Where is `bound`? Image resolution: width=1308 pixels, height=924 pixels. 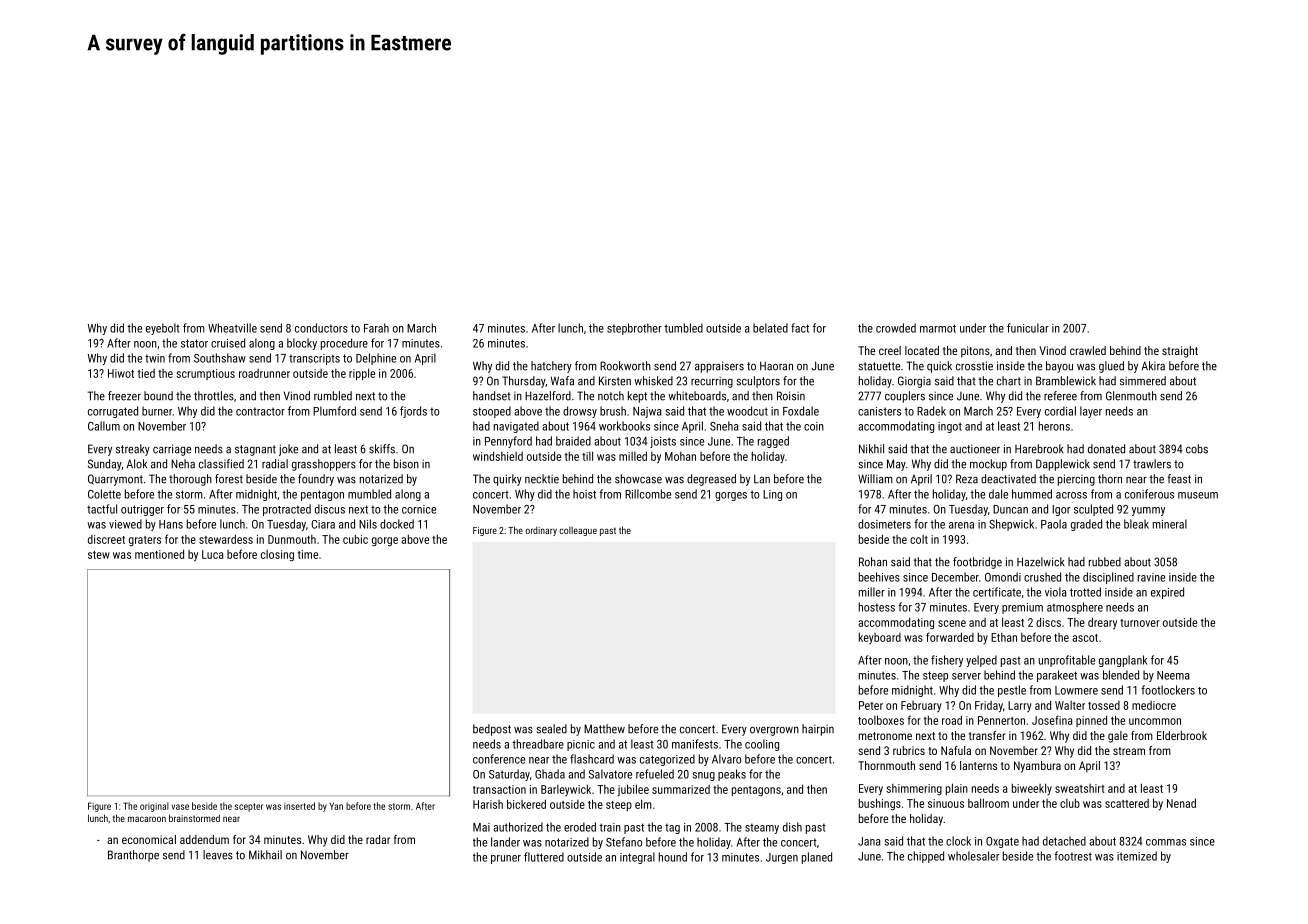
bound is located at coordinates (158, 396).
